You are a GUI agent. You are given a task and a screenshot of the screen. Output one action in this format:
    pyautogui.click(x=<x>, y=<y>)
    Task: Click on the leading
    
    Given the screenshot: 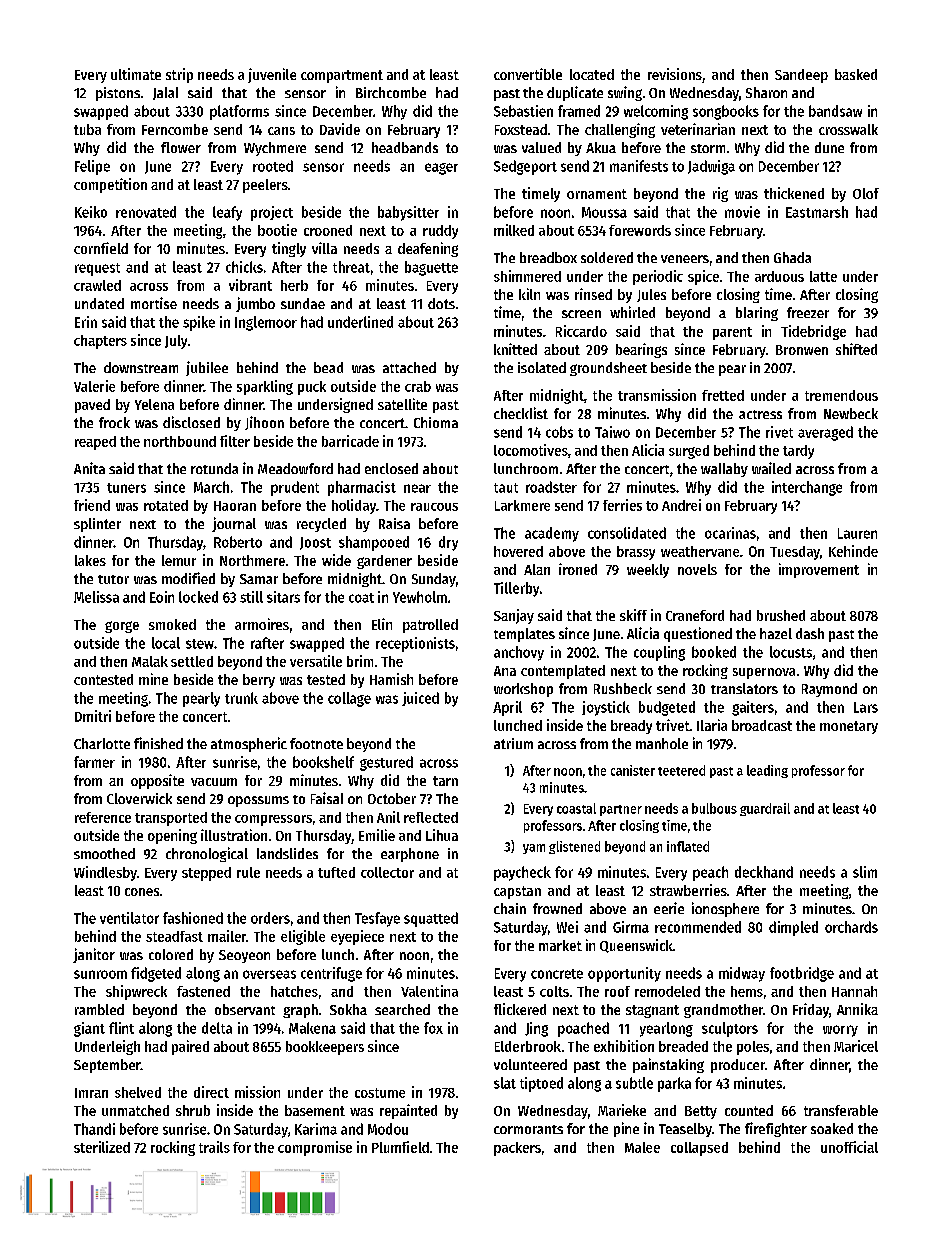 What is the action you would take?
    pyautogui.click(x=767, y=771)
